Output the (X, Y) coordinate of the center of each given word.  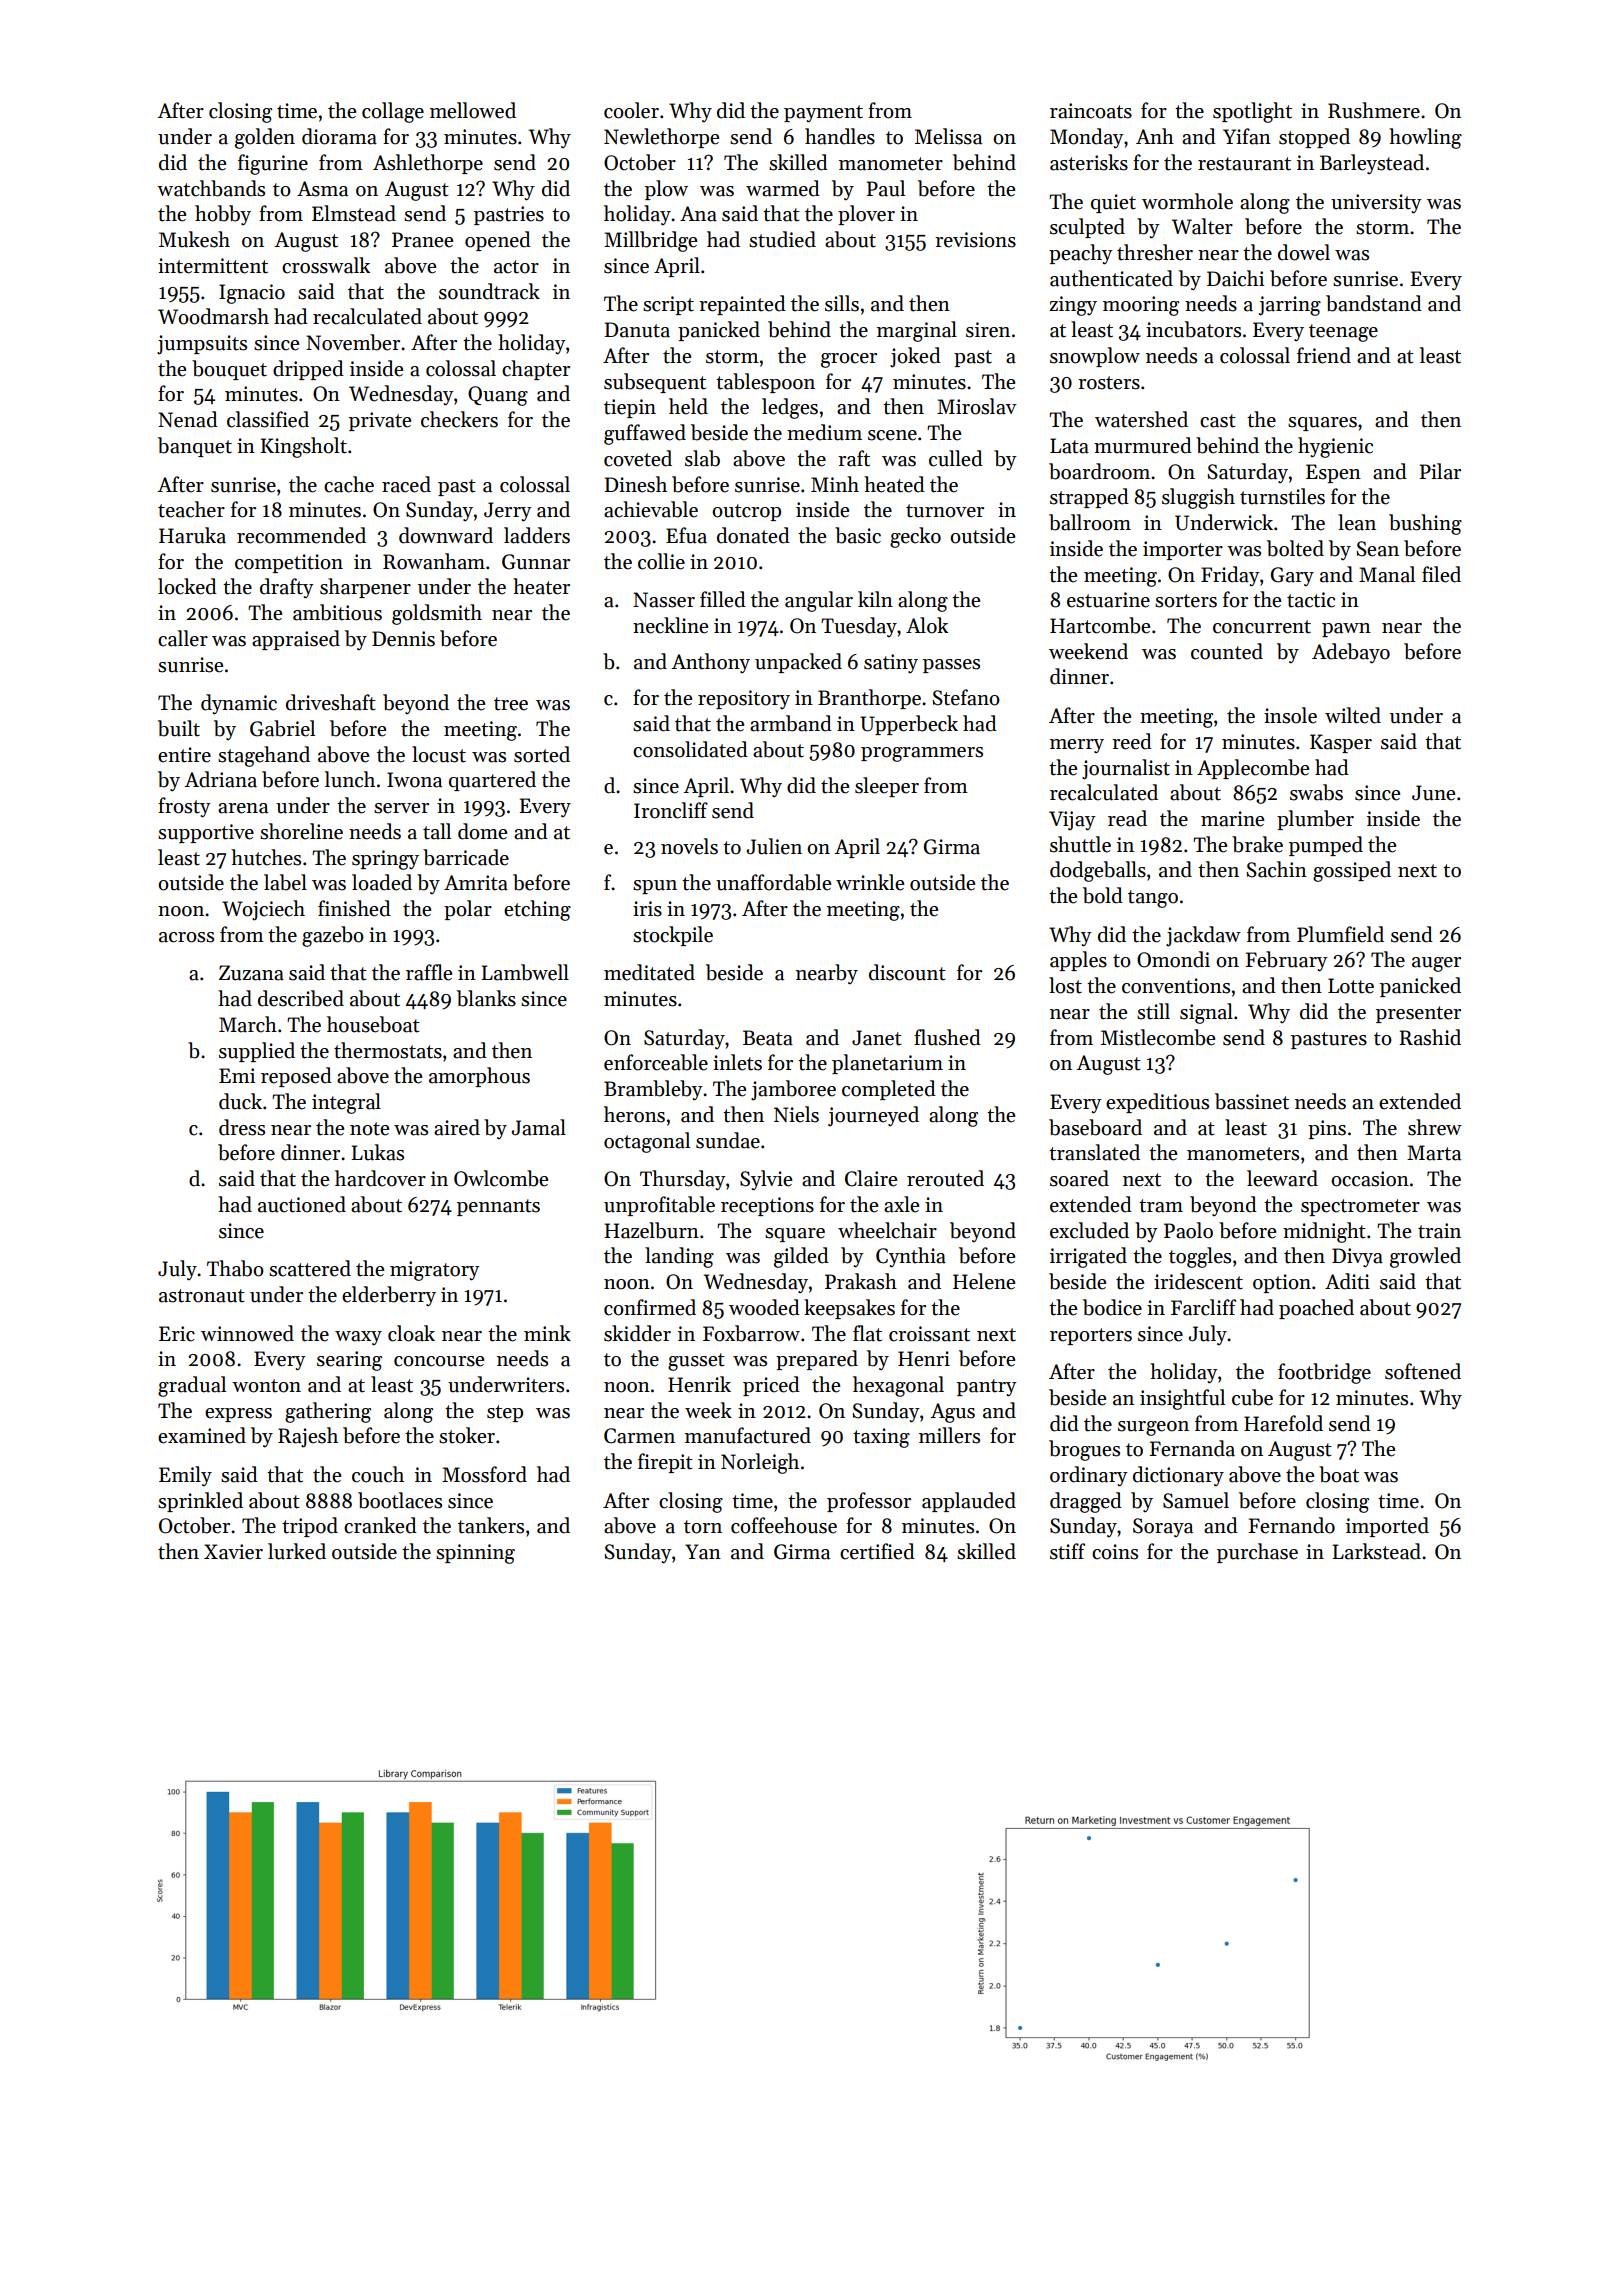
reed (1132, 741)
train (1439, 1231)
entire (184, 755)
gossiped (1352, 871)
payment (823, 114)
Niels (796, 1114)
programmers (922, 754)
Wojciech (263, 910)
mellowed (473, 110)
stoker (467, 1435)
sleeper (887, 787)
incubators (1193, 329)
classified (268, 419)
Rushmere (1374, 110)
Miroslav (977, 406)
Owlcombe (501, 1178)
